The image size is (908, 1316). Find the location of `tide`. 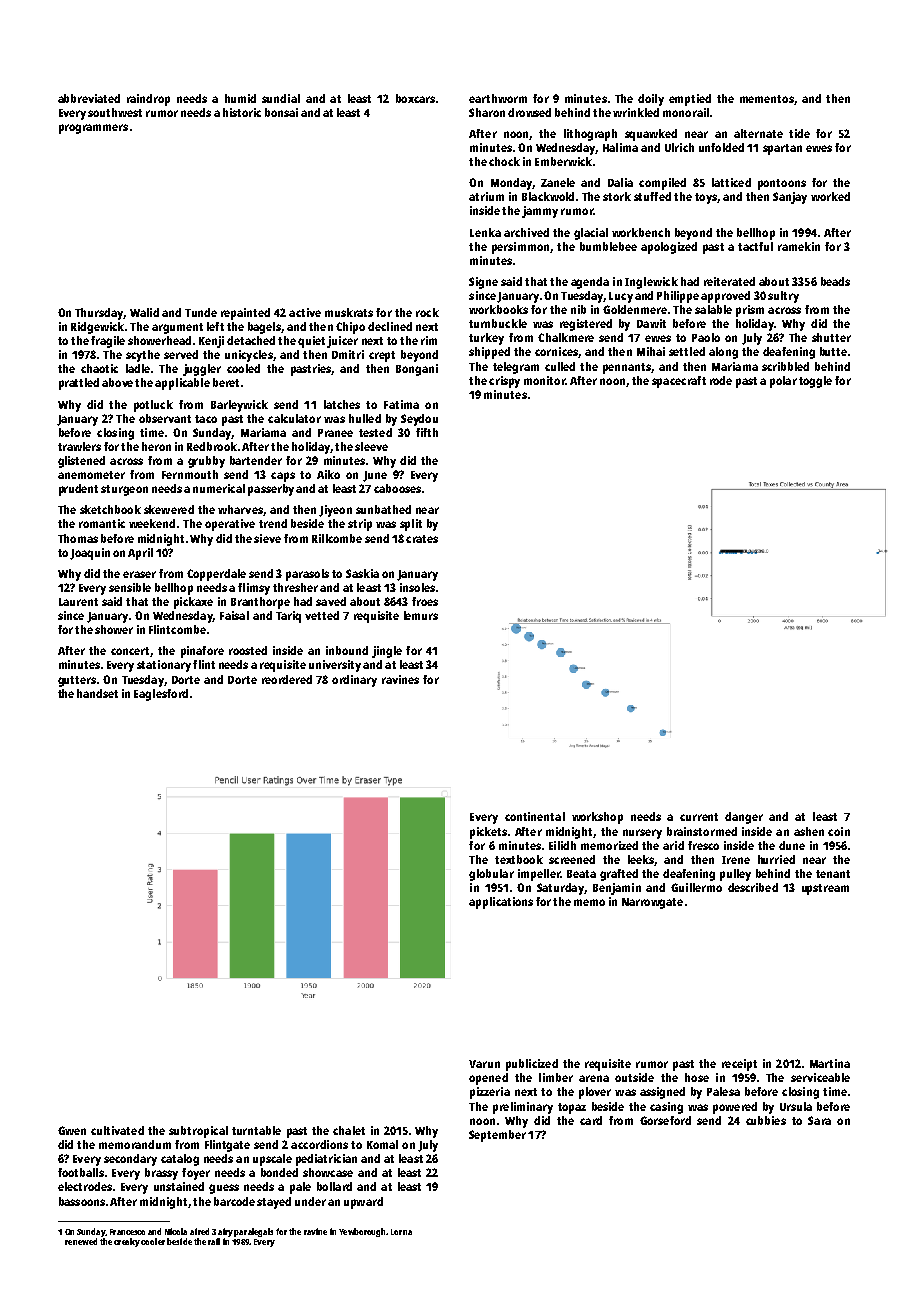

tide is located at coordinates (799, 133).
